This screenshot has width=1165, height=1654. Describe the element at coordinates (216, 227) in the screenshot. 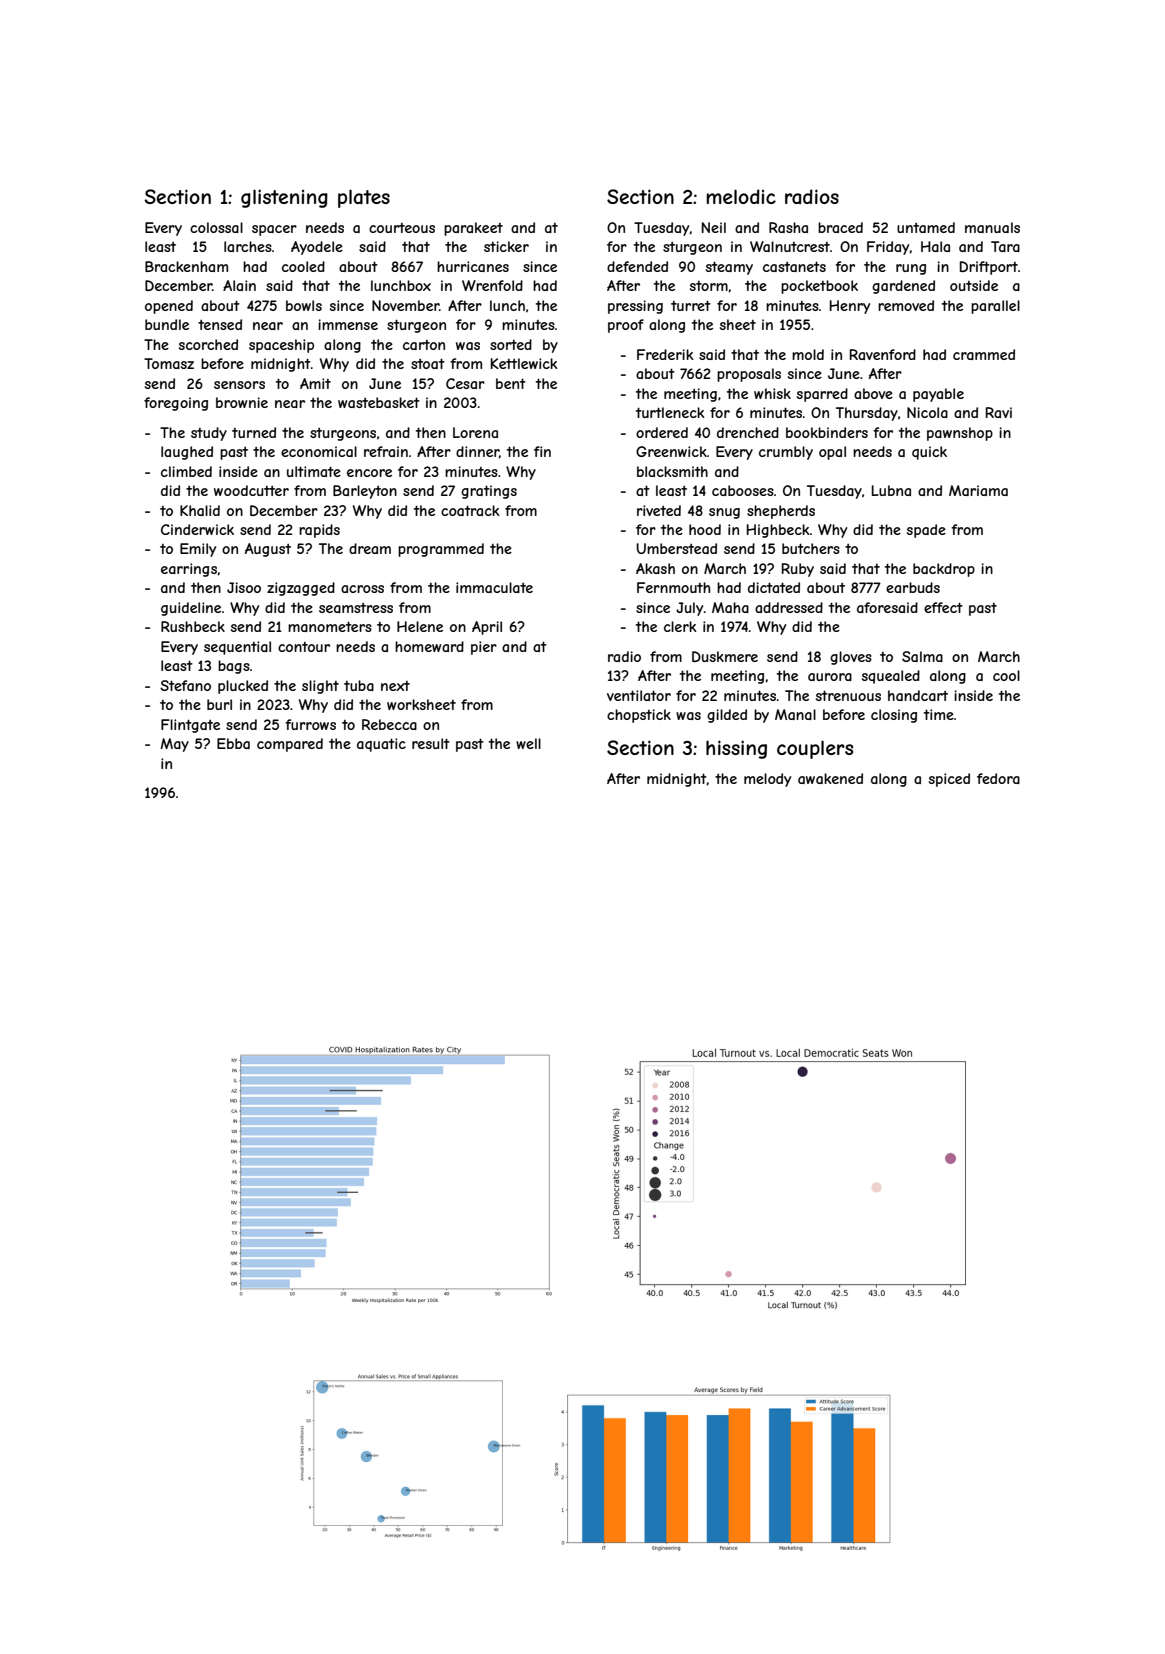

I see `colossal` at that location.
